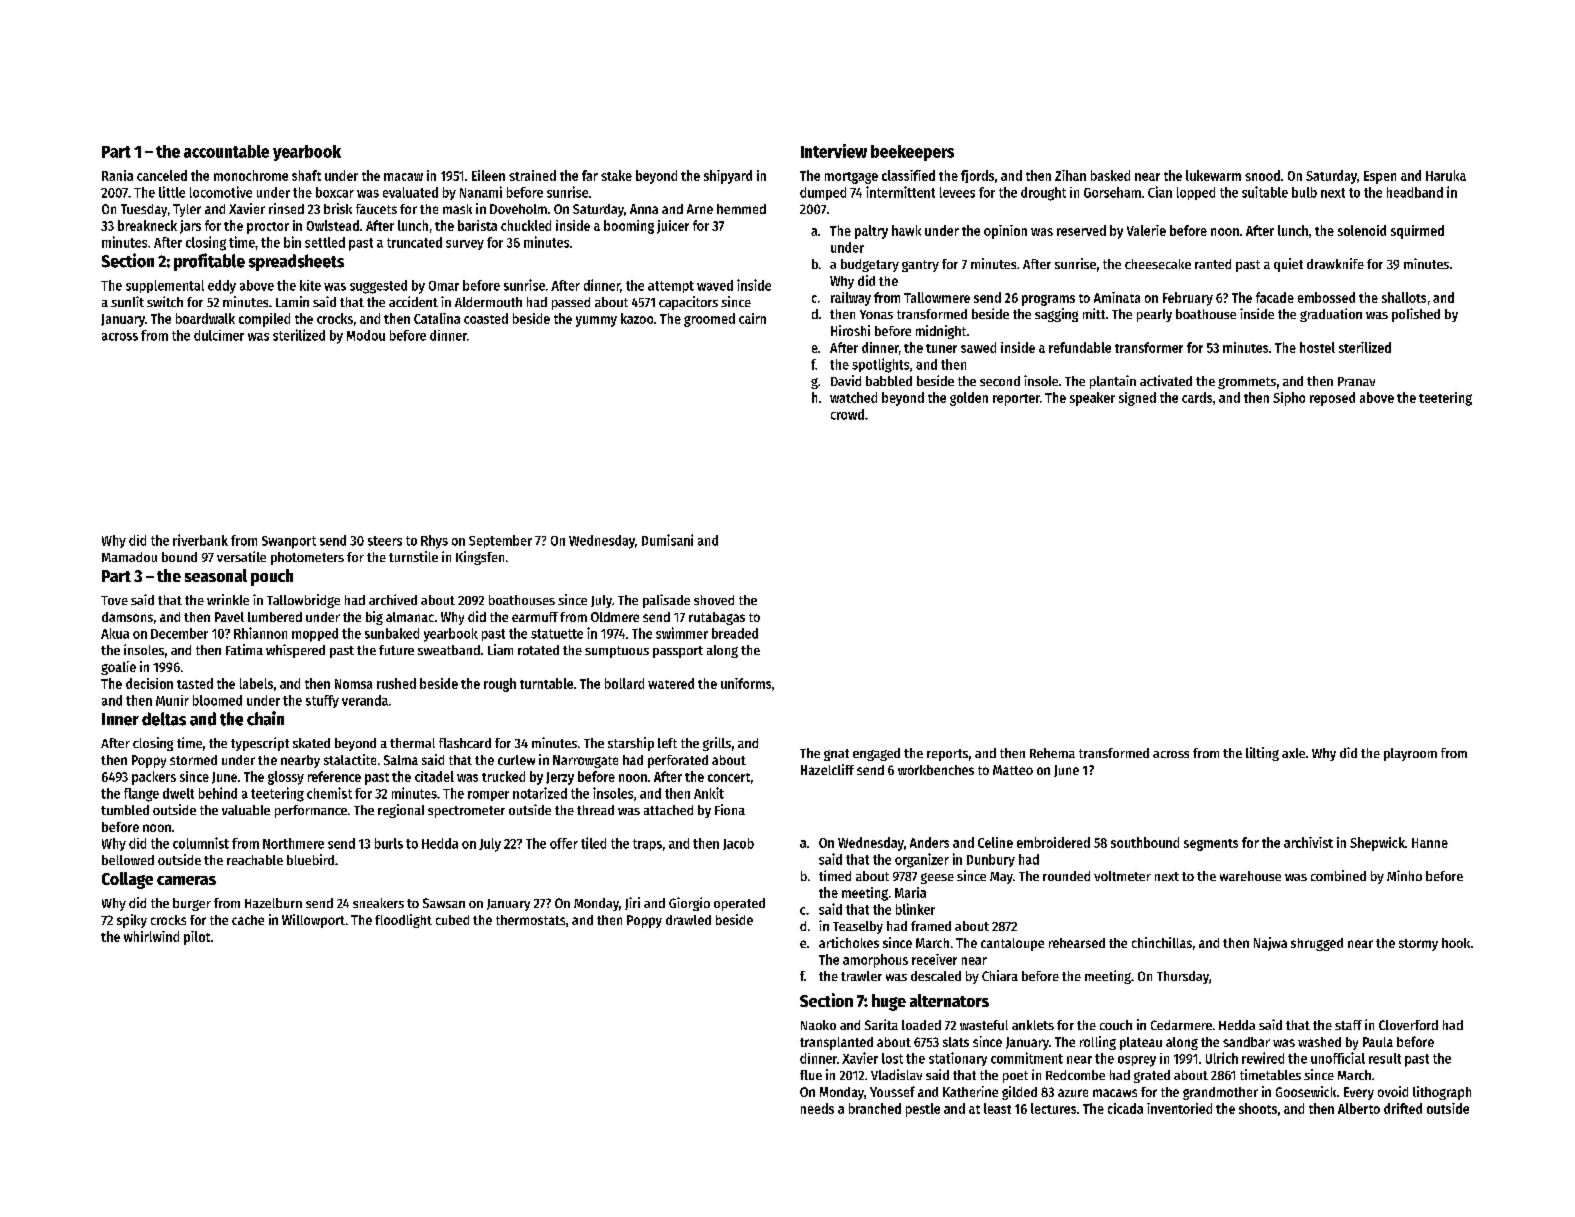 The image size is (1575, 1217). I want to click on left, so click(667, 743).
